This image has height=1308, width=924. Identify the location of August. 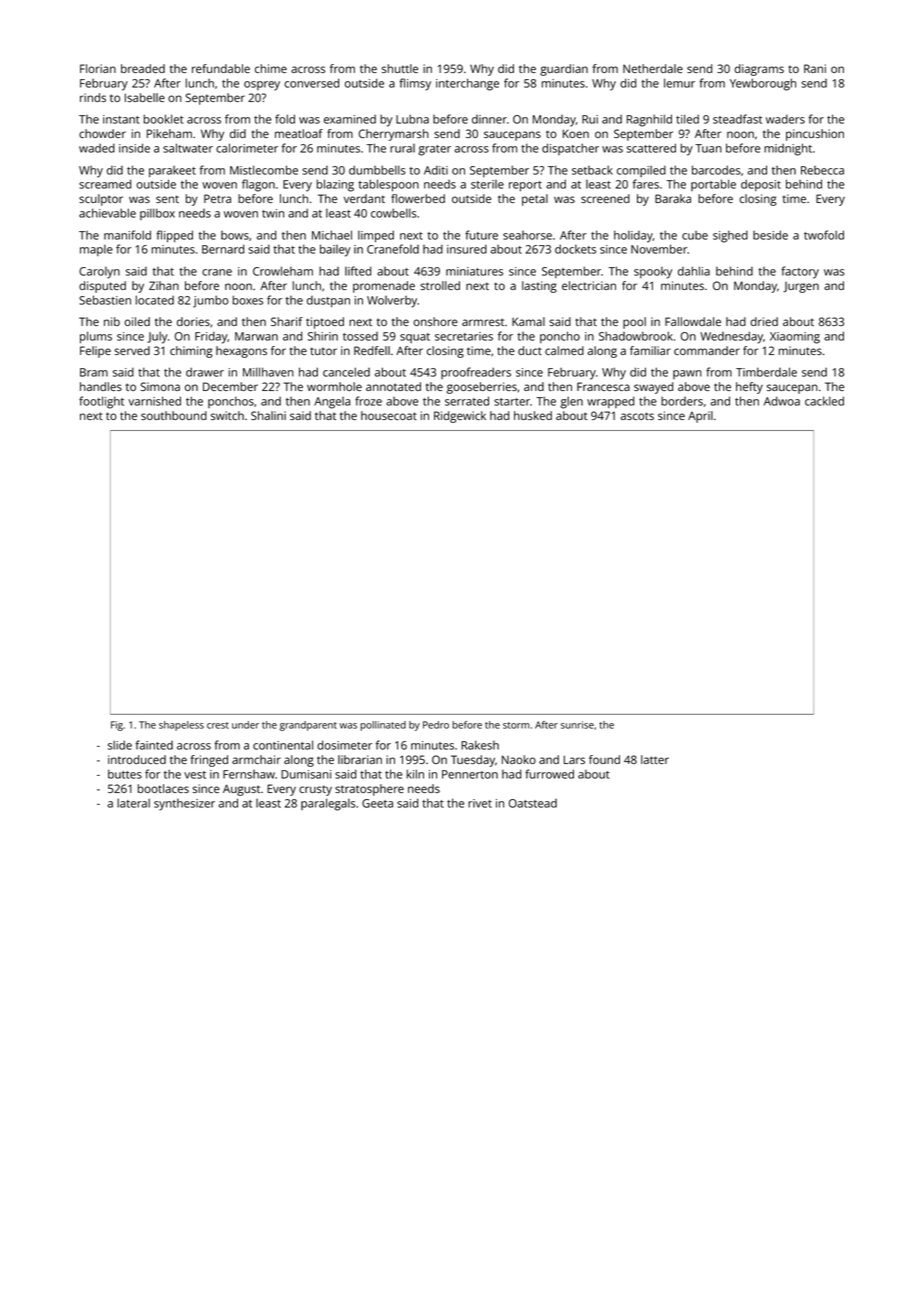
(241, 790).
